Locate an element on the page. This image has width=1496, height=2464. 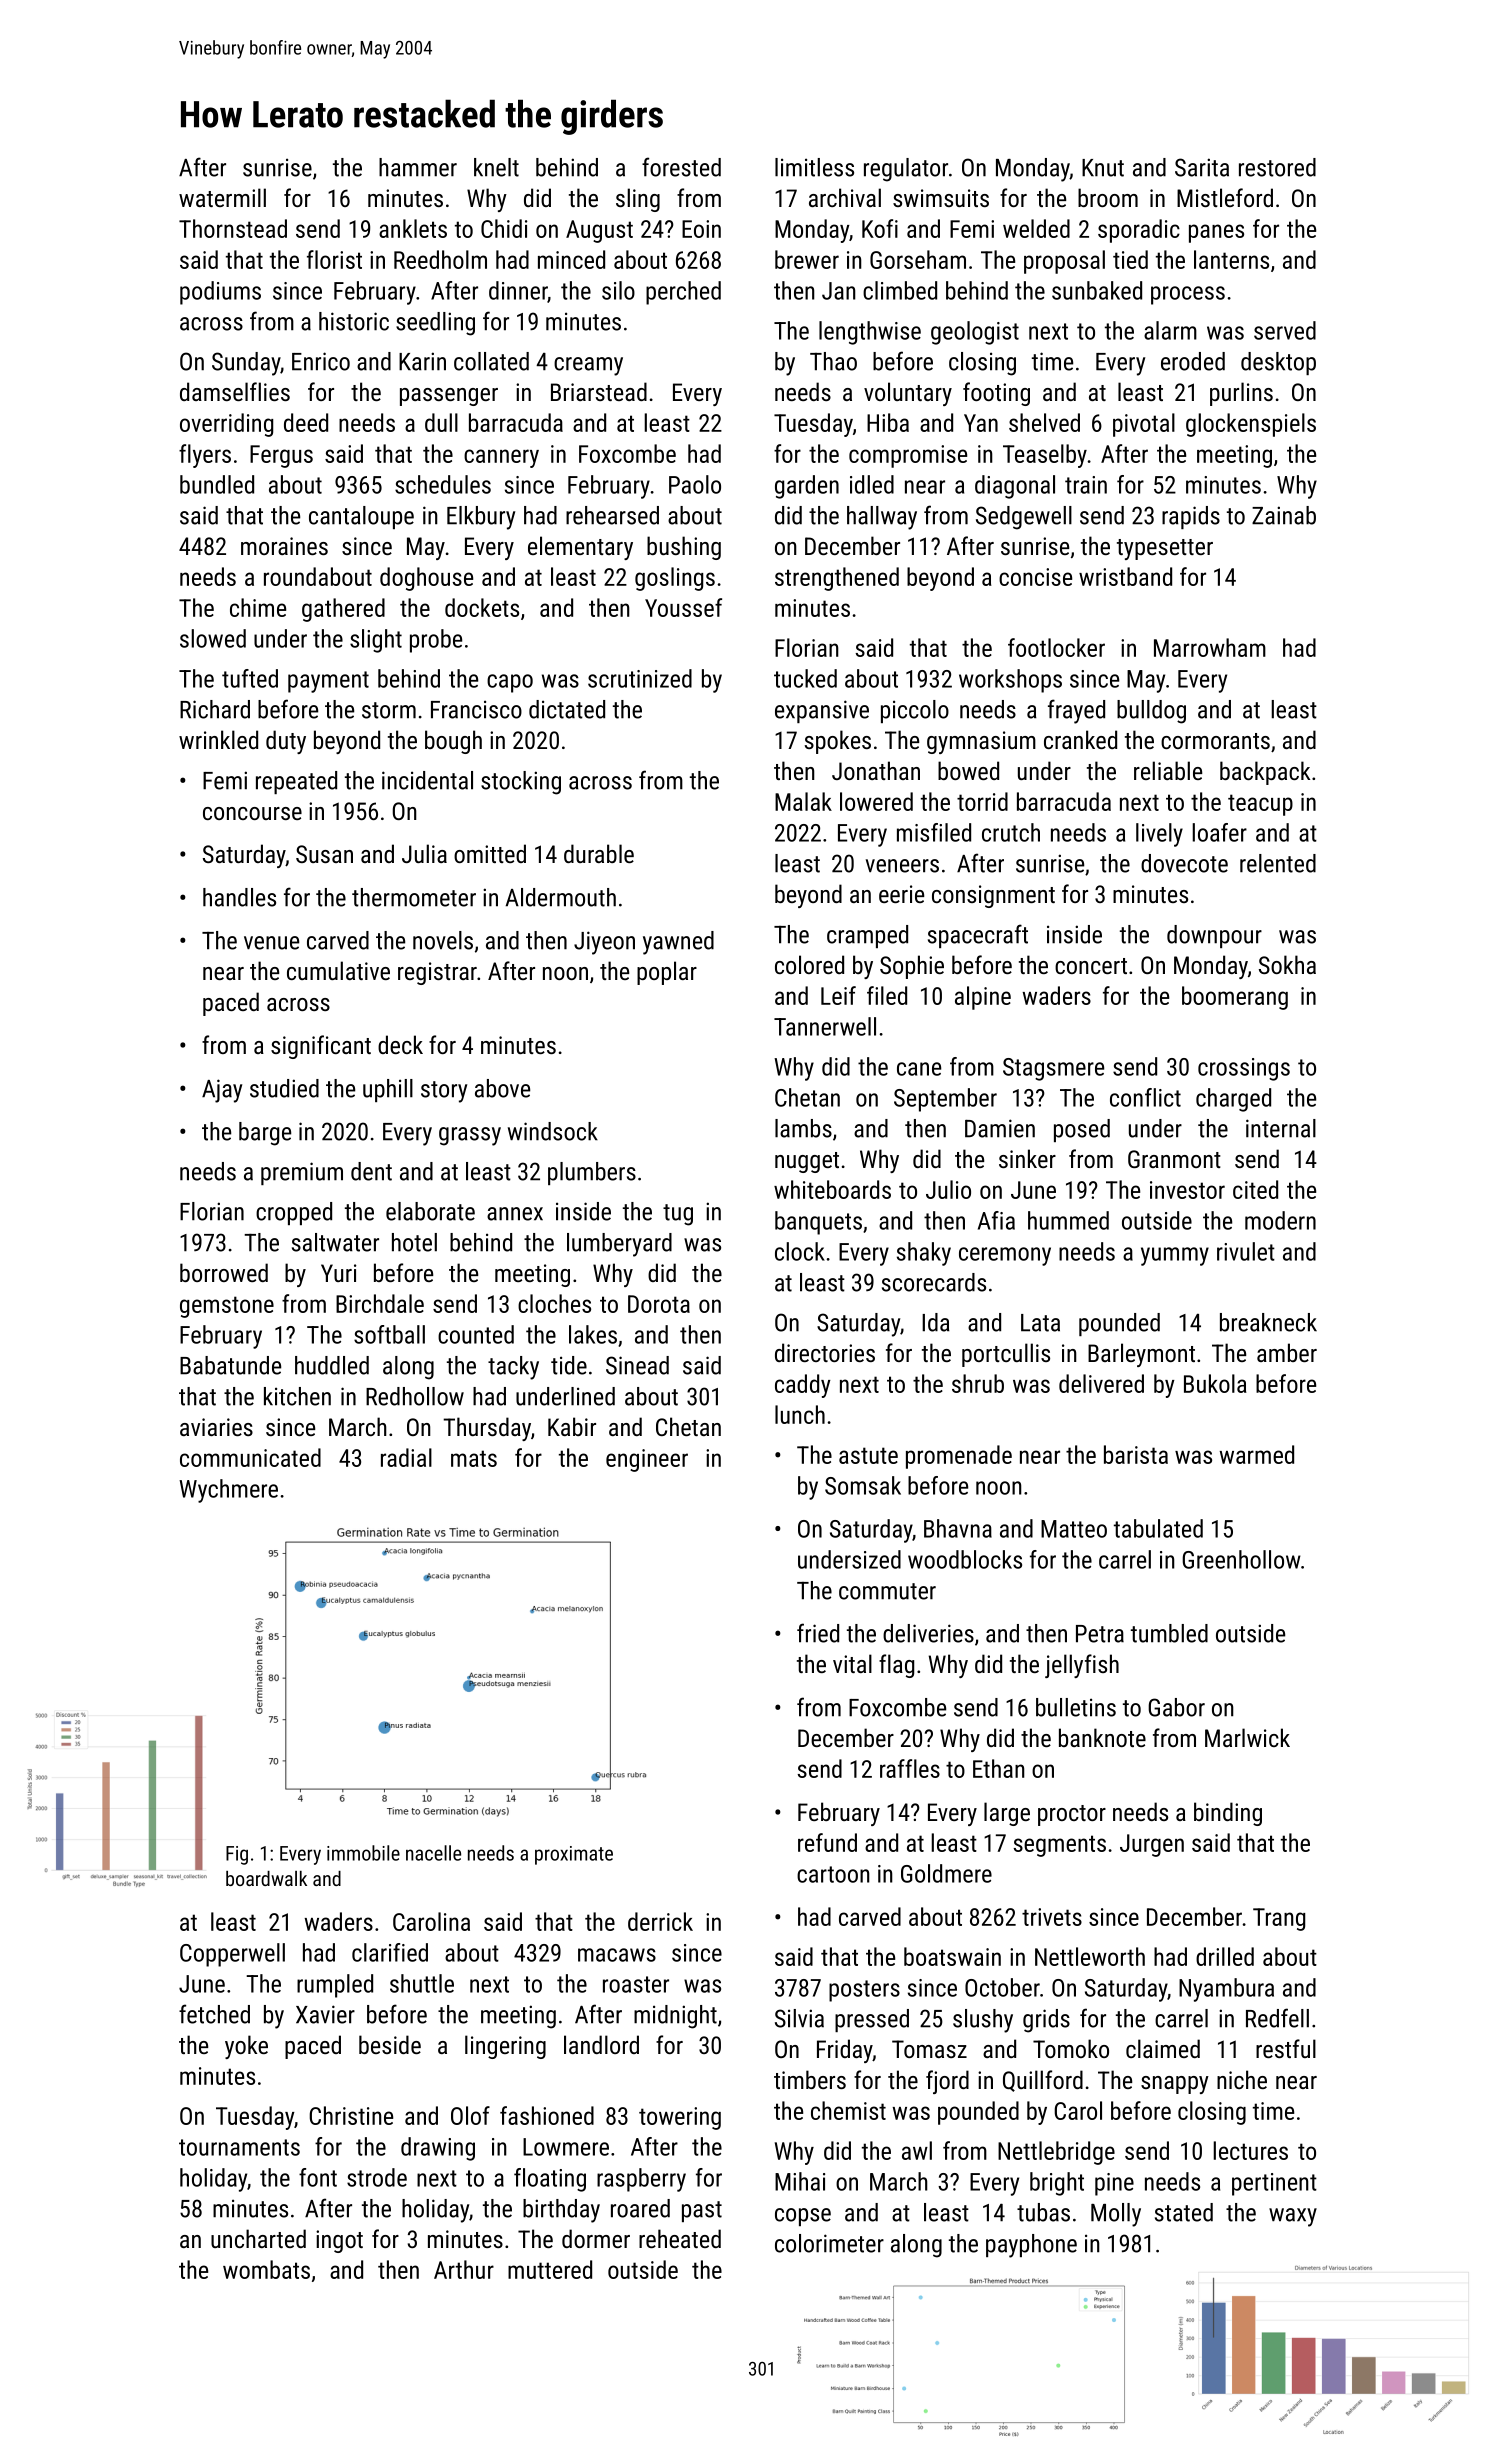
hammer is located at coordinates (418, 167).
